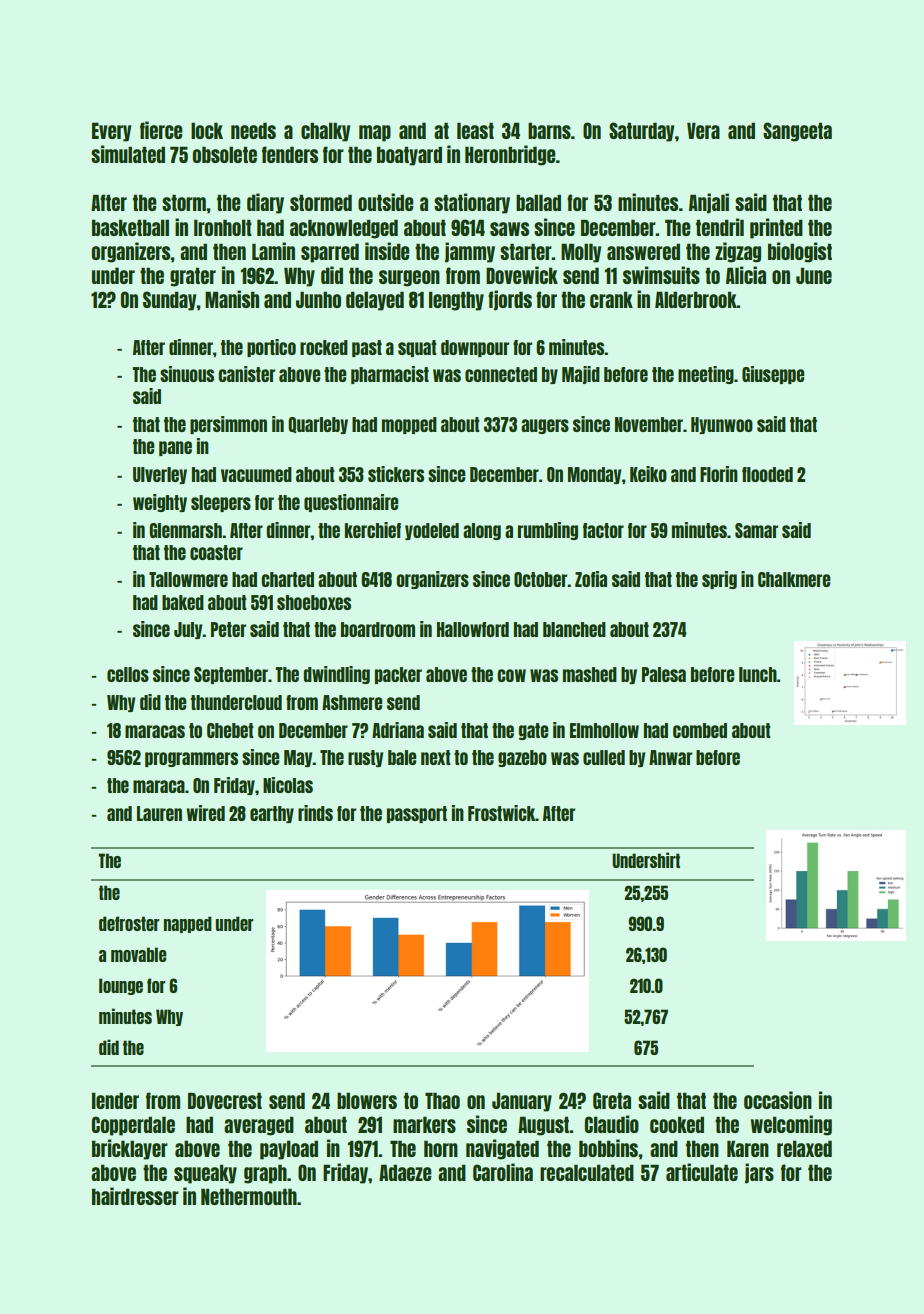 This screenshot has width=924, height=1314. Describe the element at coordinates (130, 227) in the screenshot. I see `basketball` at that location.
